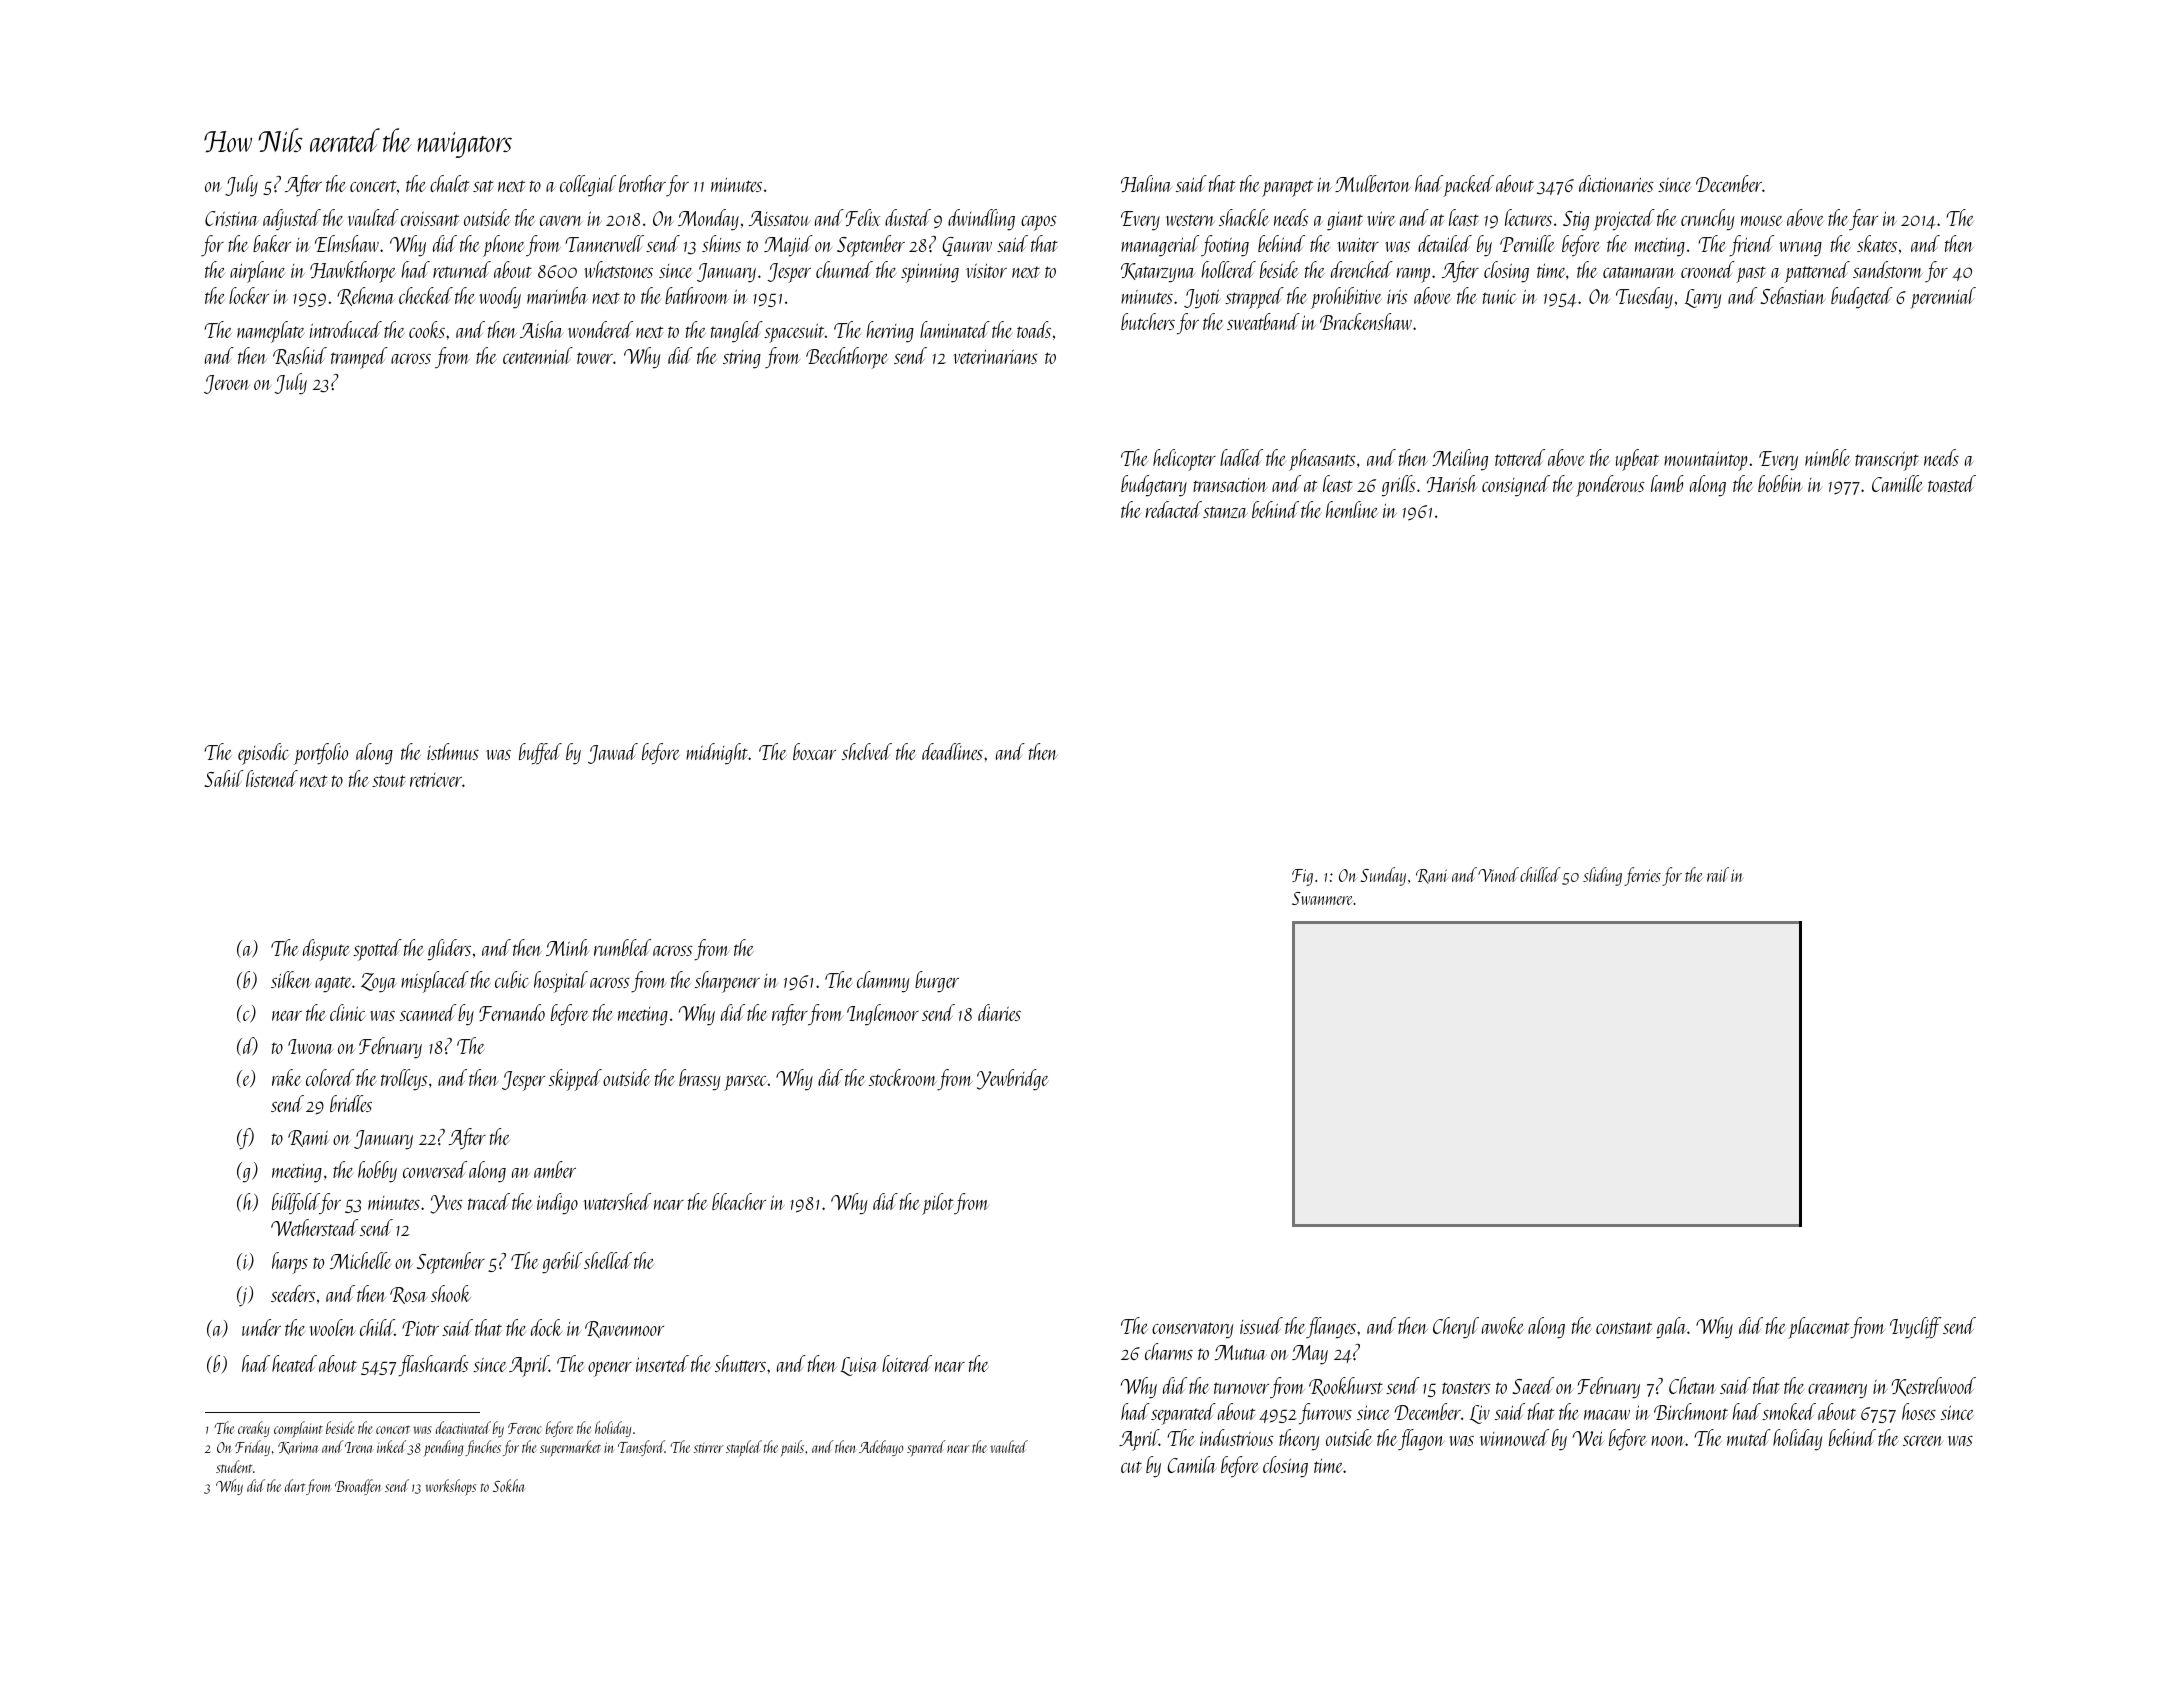  I want to click on brother, so click(642, 183).
